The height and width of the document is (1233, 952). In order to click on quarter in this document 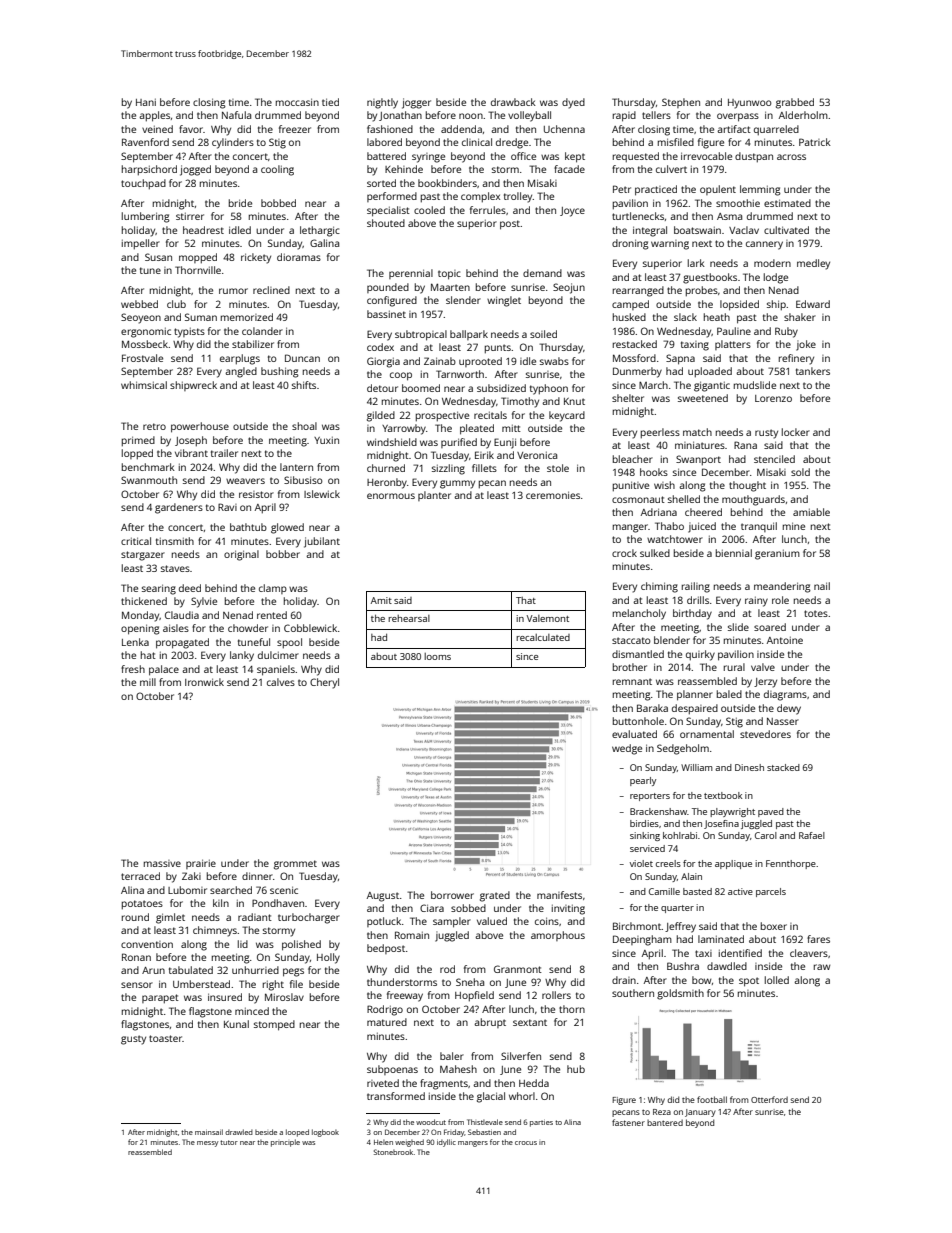, I will do `click(677, 909)`.
